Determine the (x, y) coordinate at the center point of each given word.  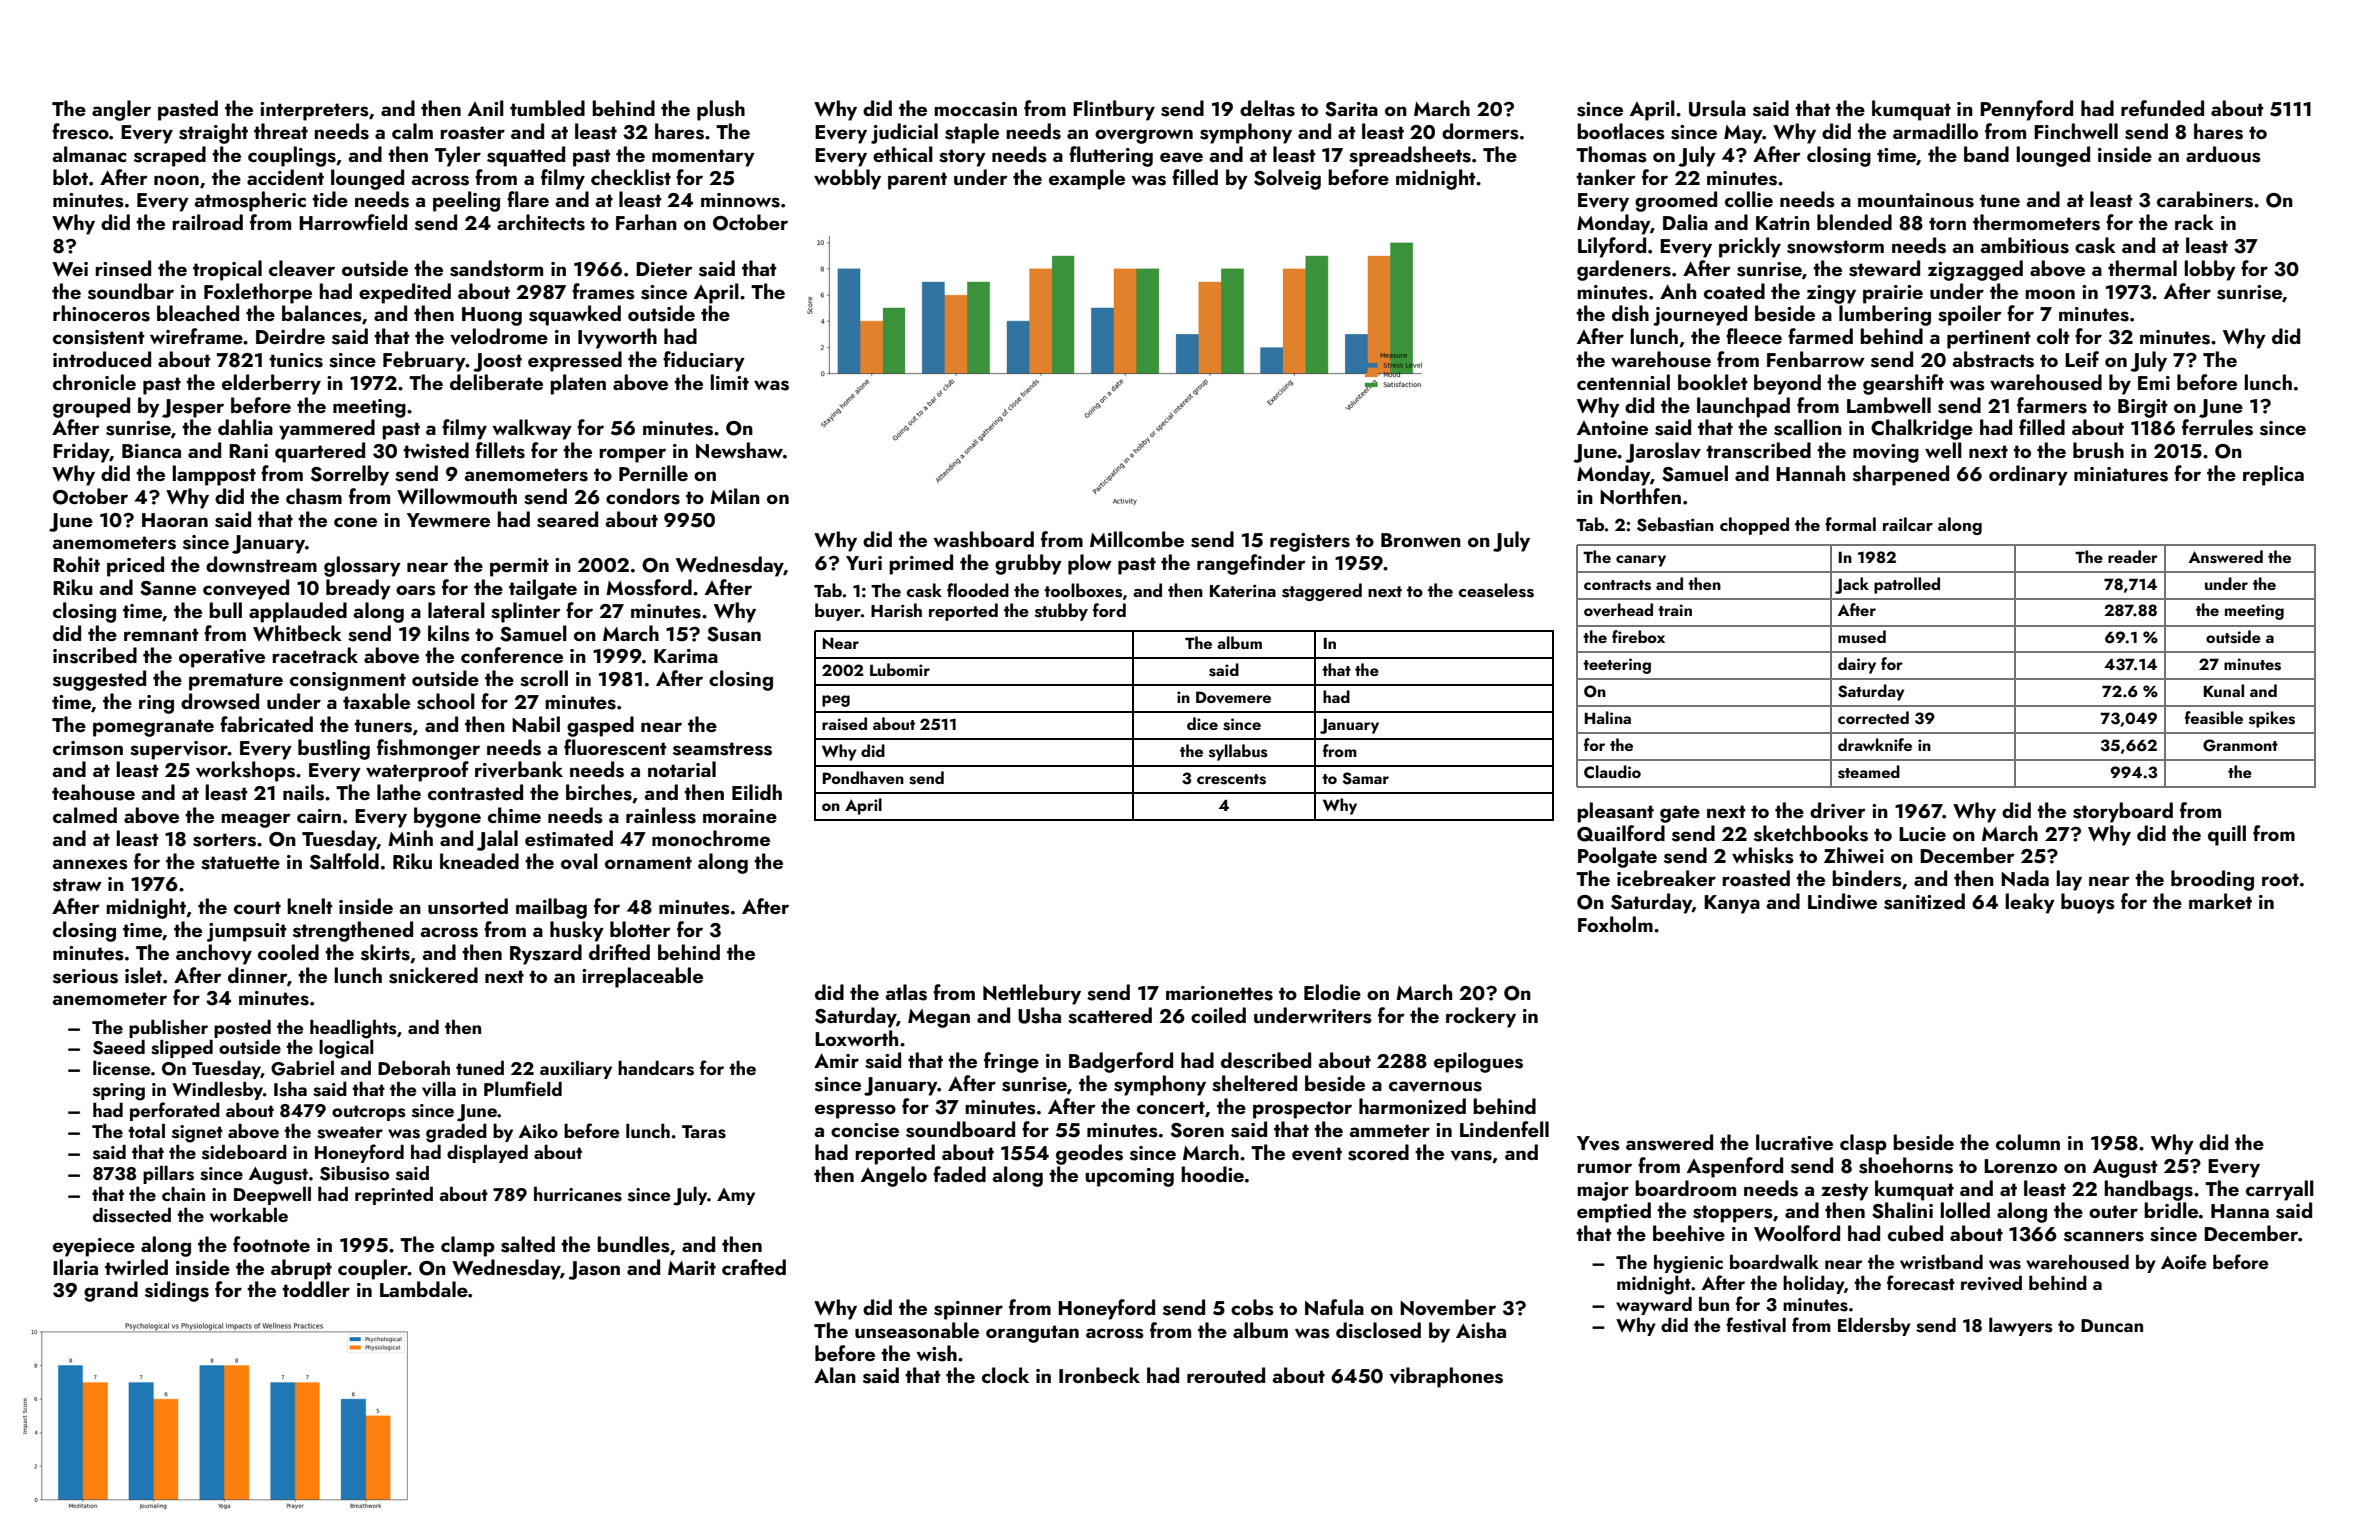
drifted (619, 952)
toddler (316, 1289)
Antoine (1612, 428)
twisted (436, 450)
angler (121, 110)
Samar (1365, 778)
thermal (2142, 268)
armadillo (1935, 131)
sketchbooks (1811, 833)
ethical (903, 154)
